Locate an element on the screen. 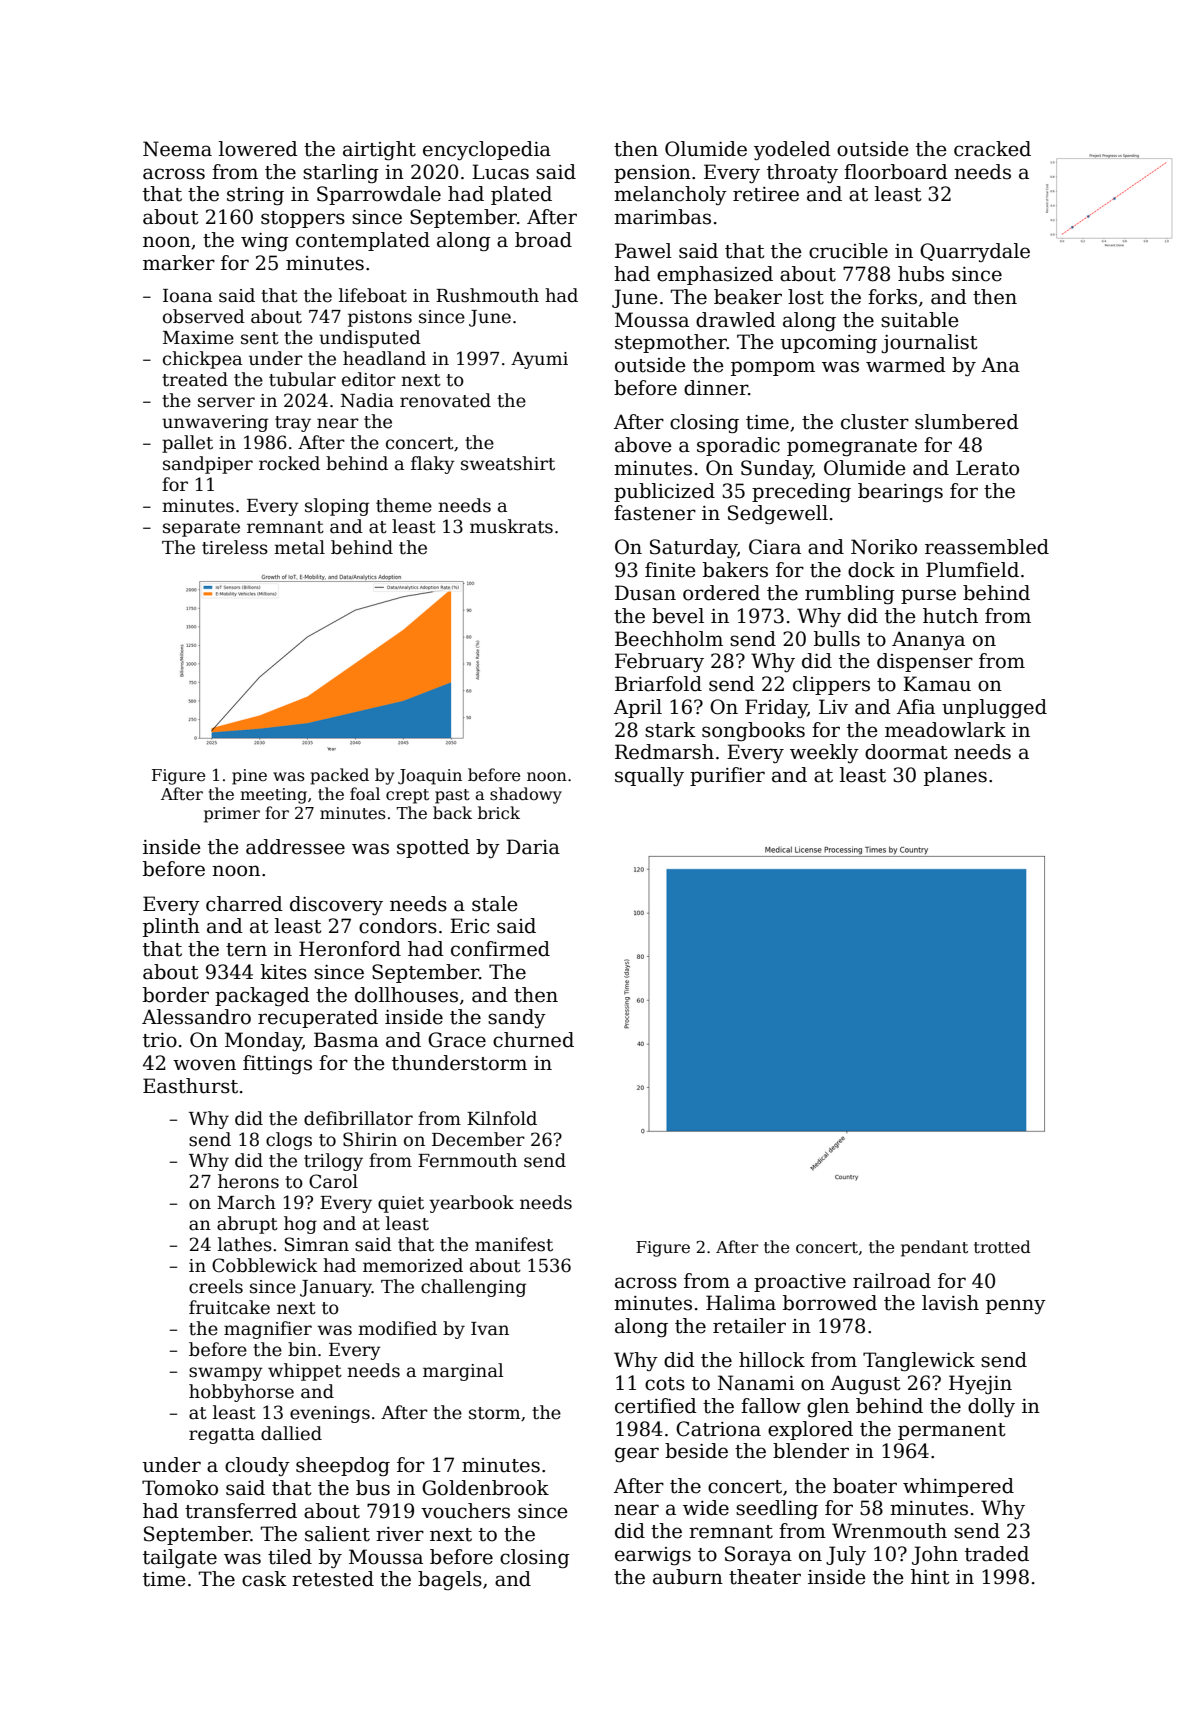  Ioana is located at coordinates (187, 296).
